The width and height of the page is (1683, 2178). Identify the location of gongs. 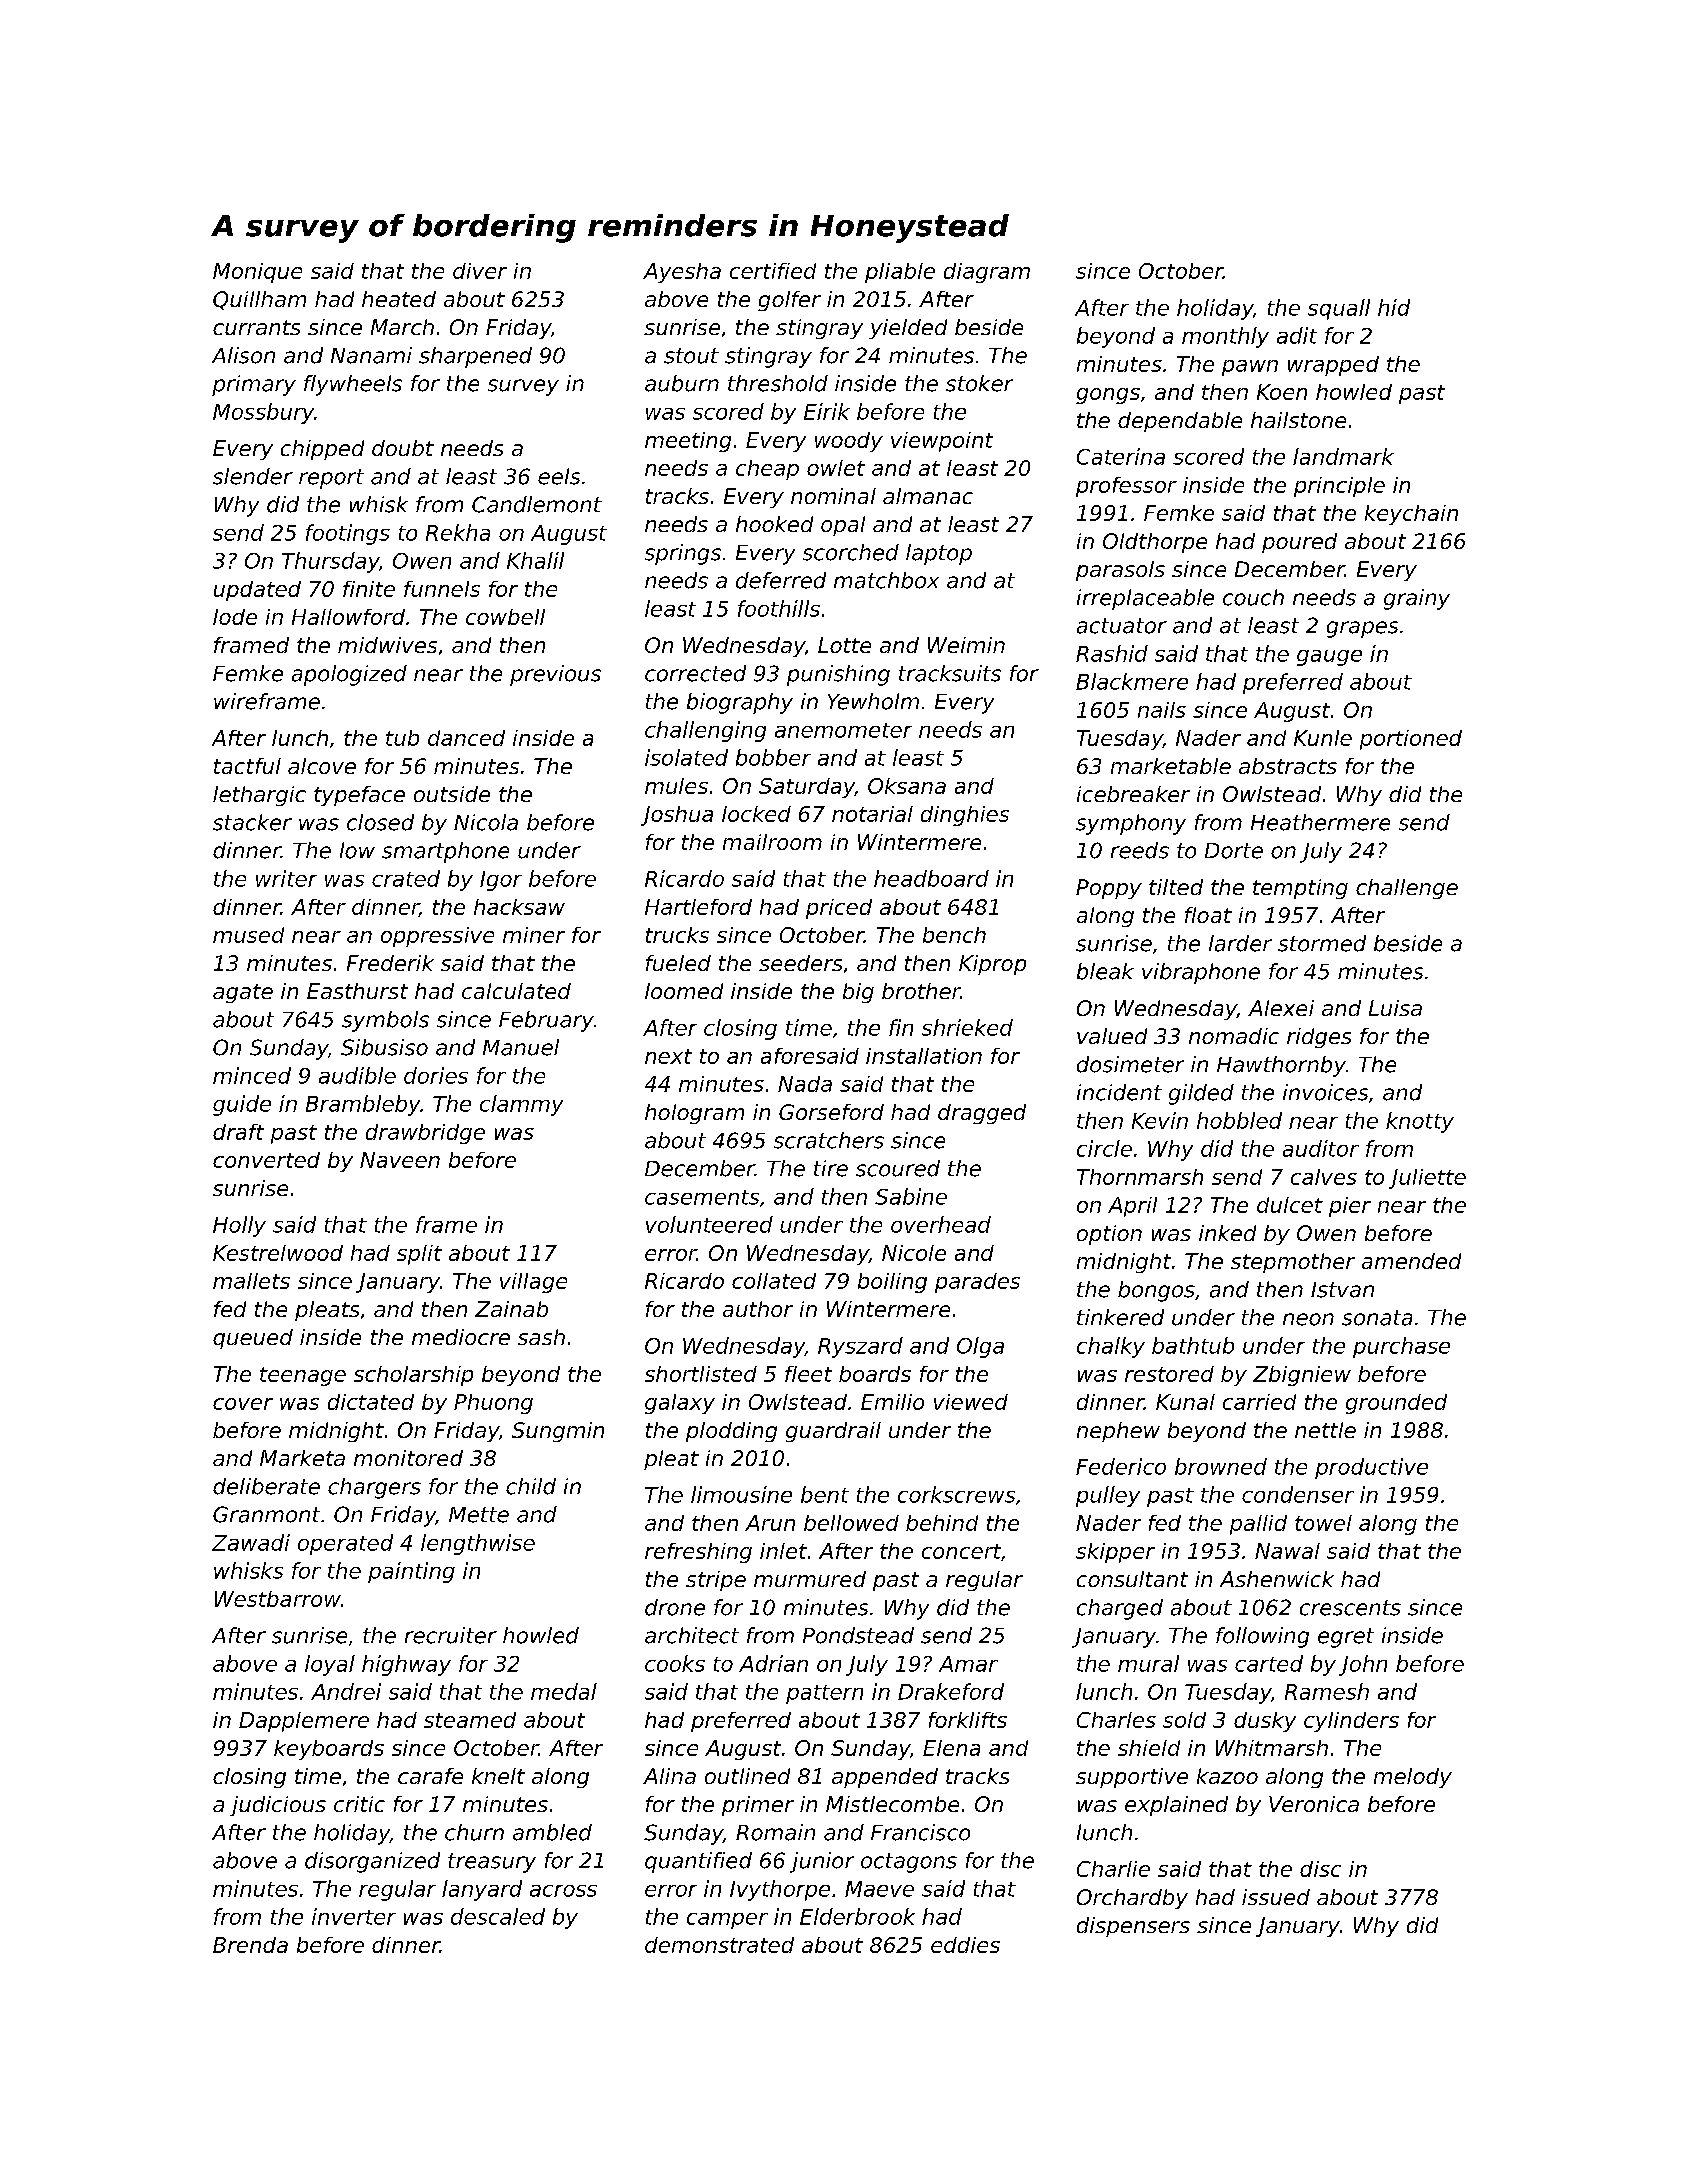
(1108, 396).
